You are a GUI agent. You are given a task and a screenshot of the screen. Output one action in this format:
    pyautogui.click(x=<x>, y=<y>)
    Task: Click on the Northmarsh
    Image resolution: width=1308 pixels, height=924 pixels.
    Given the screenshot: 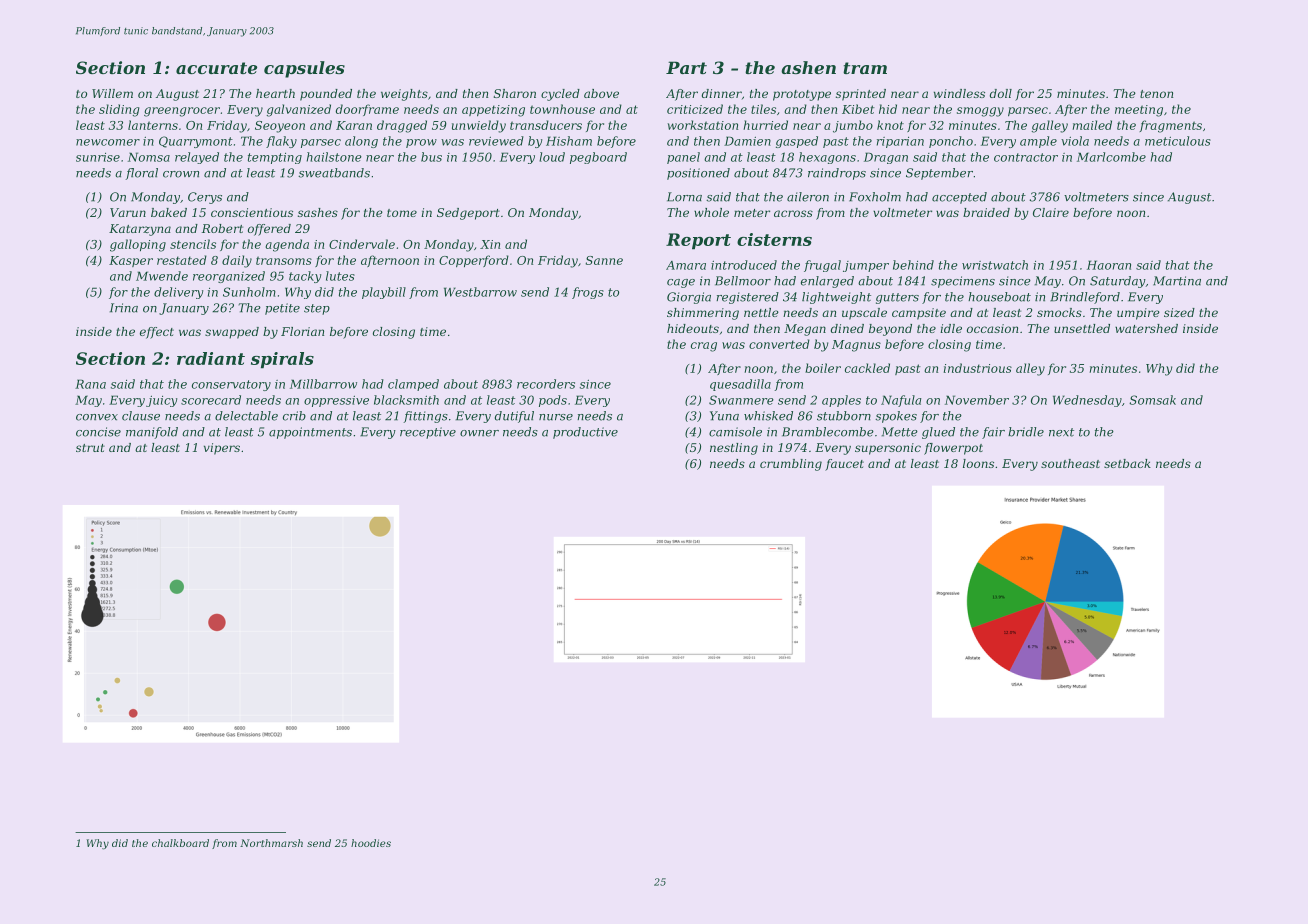 What is the action you would take?
    pyautogui.click(x=271, y=843)
